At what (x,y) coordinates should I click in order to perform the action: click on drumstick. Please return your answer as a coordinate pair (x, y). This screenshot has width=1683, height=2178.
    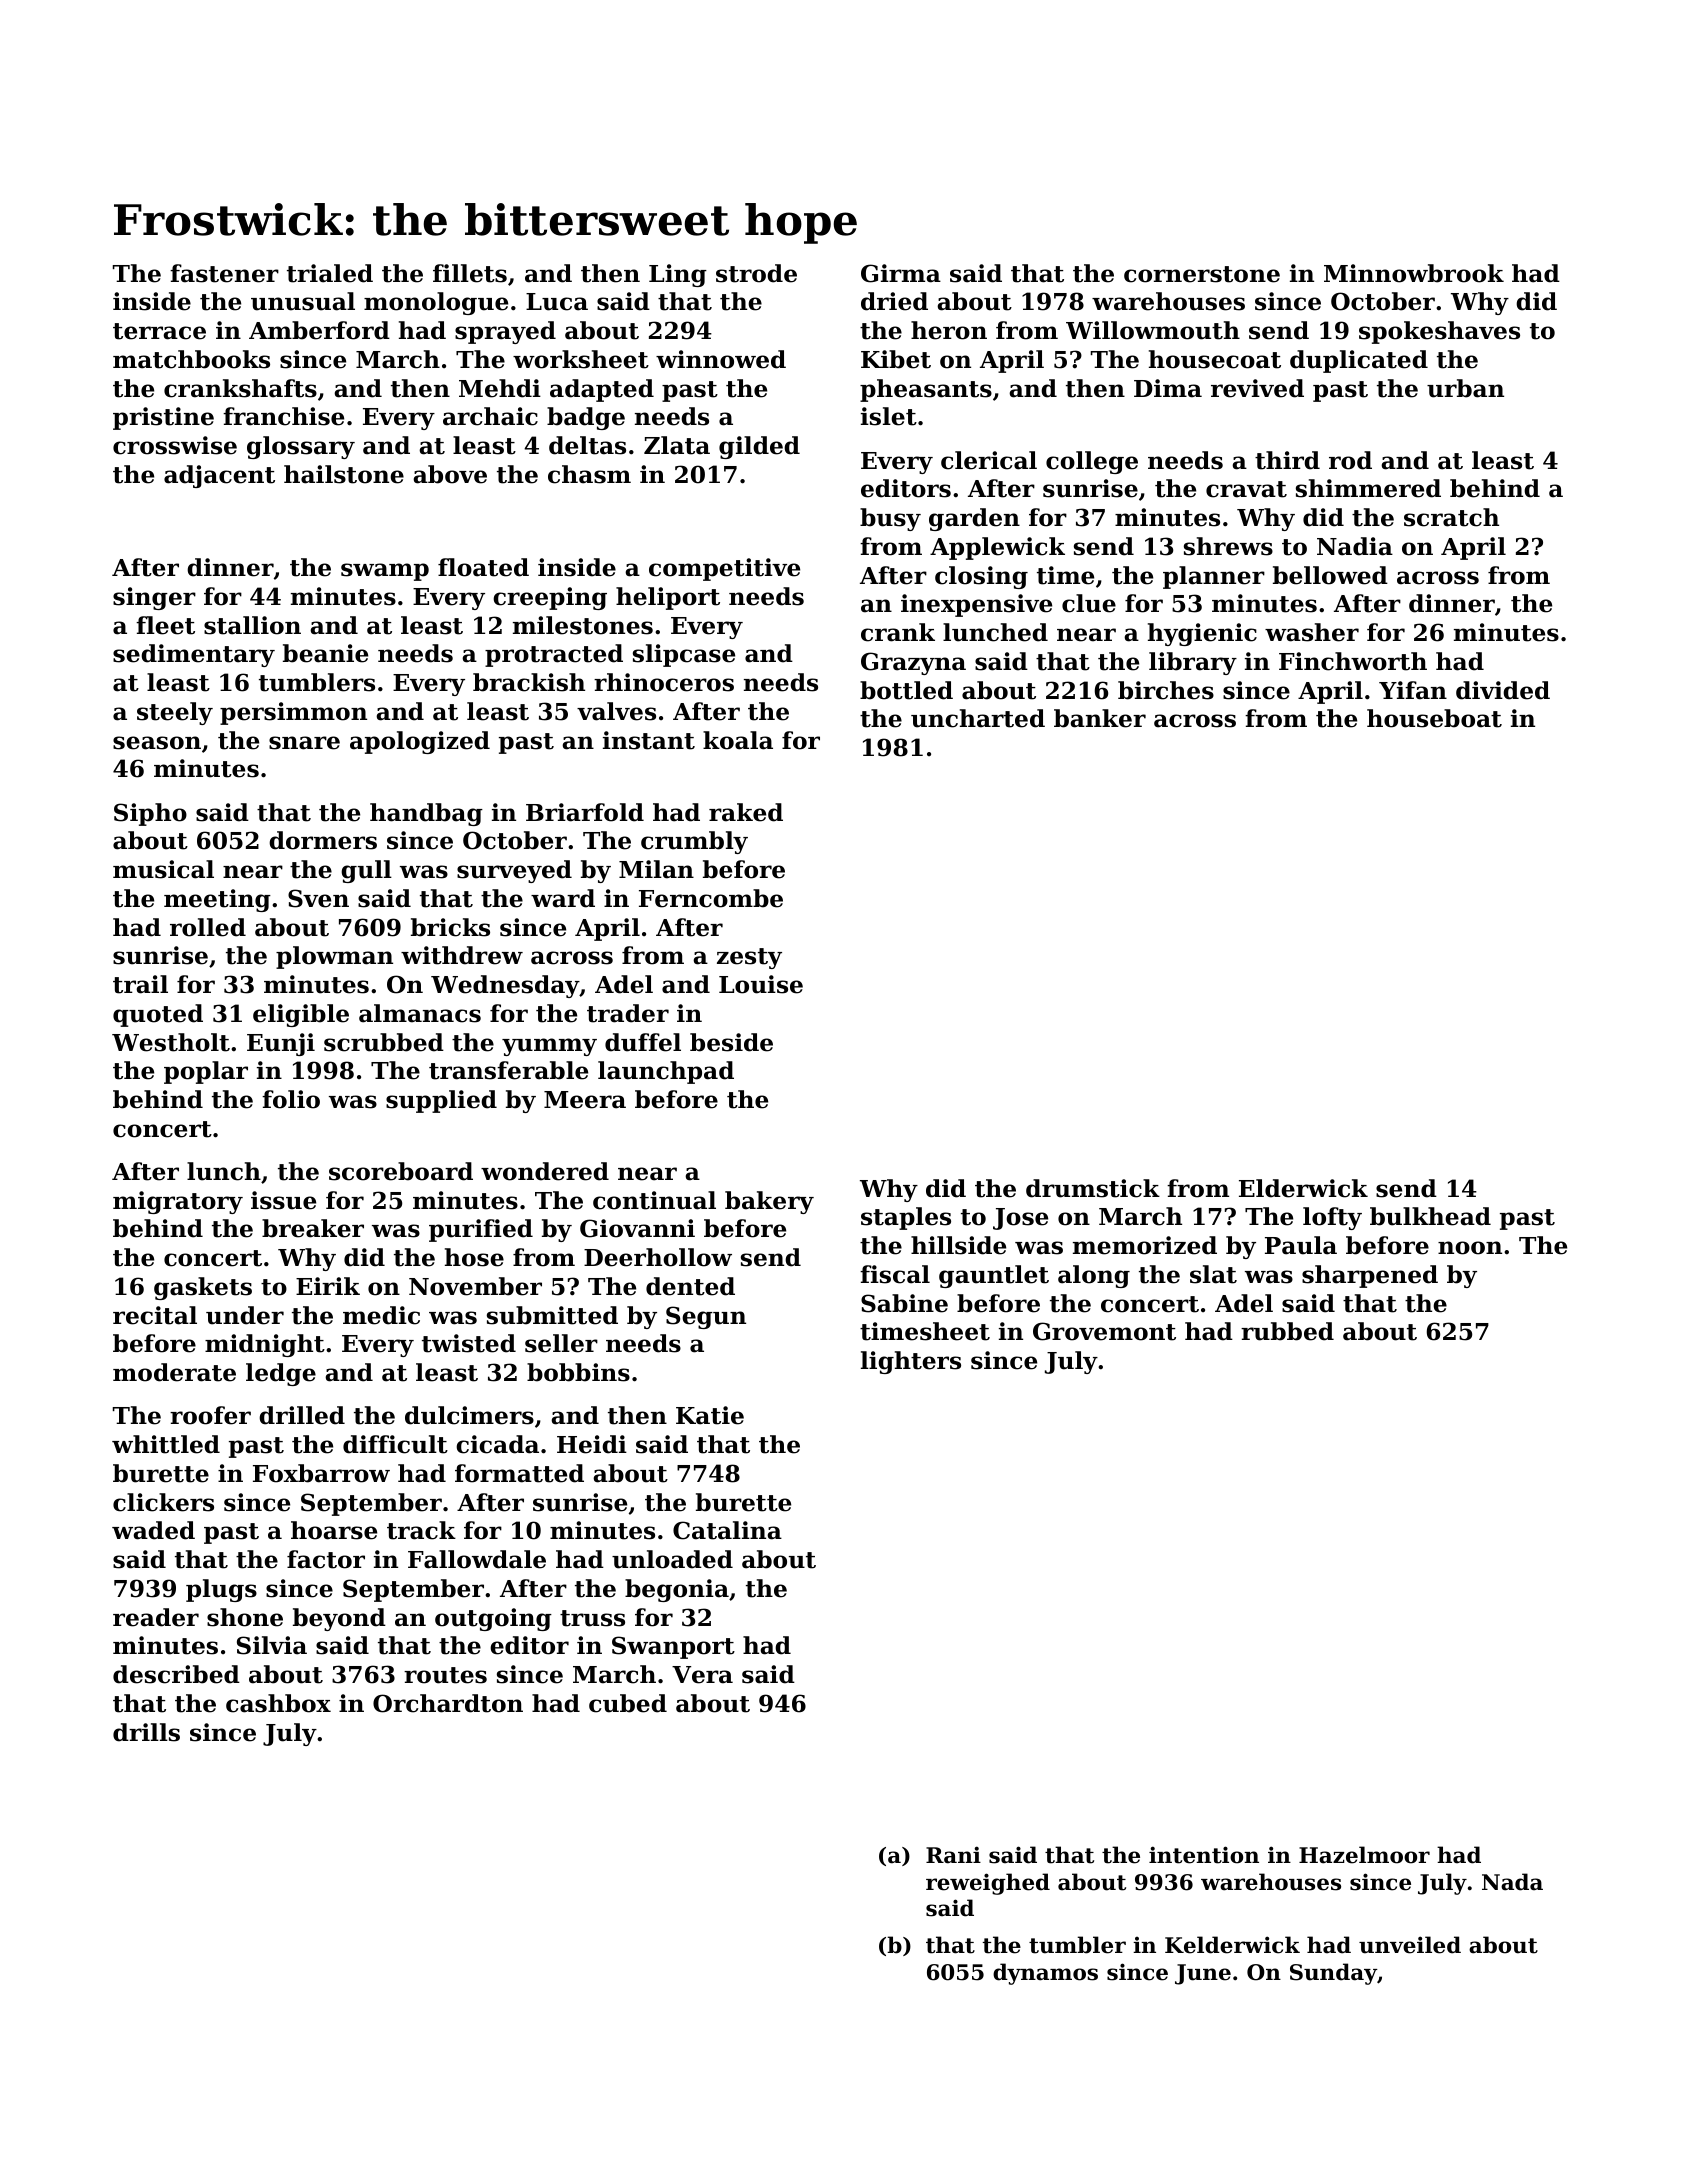
    Looking at the image, I should click on (1093, 1188).
